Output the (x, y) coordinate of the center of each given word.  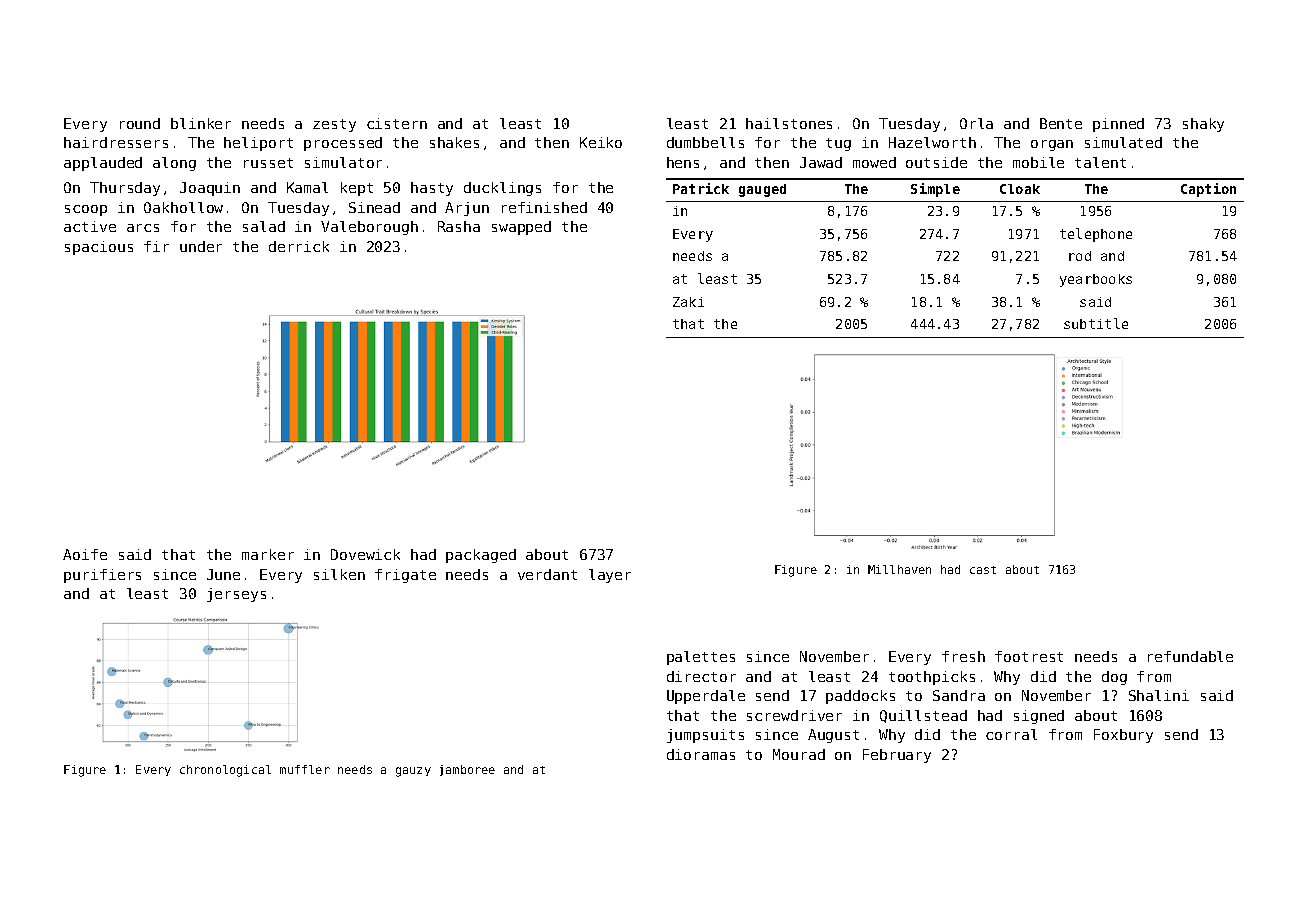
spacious (99, 248)
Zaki (688, 302)
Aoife (85, 554)
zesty (334, 125)
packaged (481, 556)
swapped (521, 228)
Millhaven (899, 569)
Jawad (821, 162)
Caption (1208, 190)
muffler (305, 769)
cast (983, 570)
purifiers (102, 576)
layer (610, 576)
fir (156, 246)
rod (1080, 256)
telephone (1096, 235)
